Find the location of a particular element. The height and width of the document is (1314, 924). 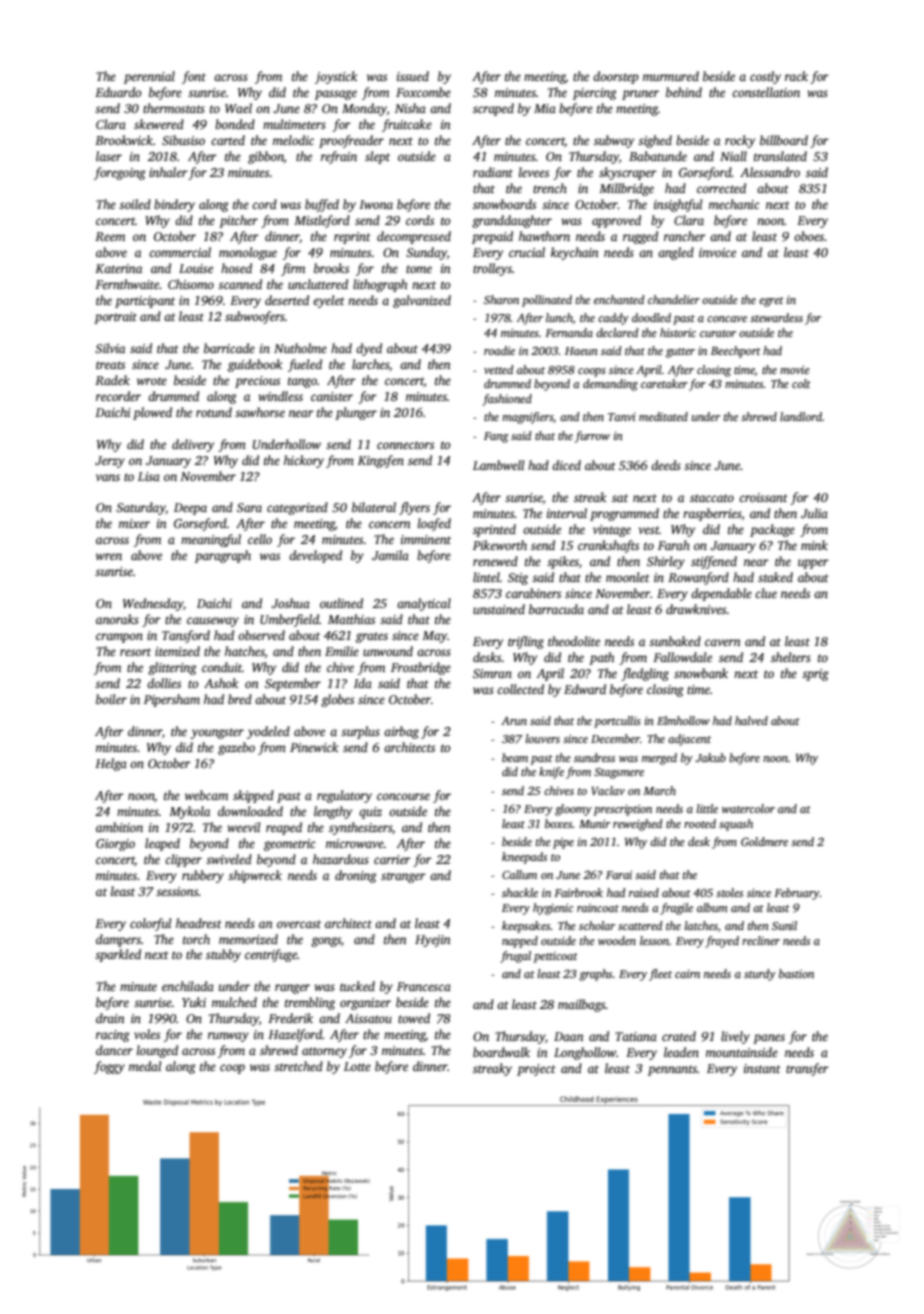

Wael is located at coordinates (238, 108).
